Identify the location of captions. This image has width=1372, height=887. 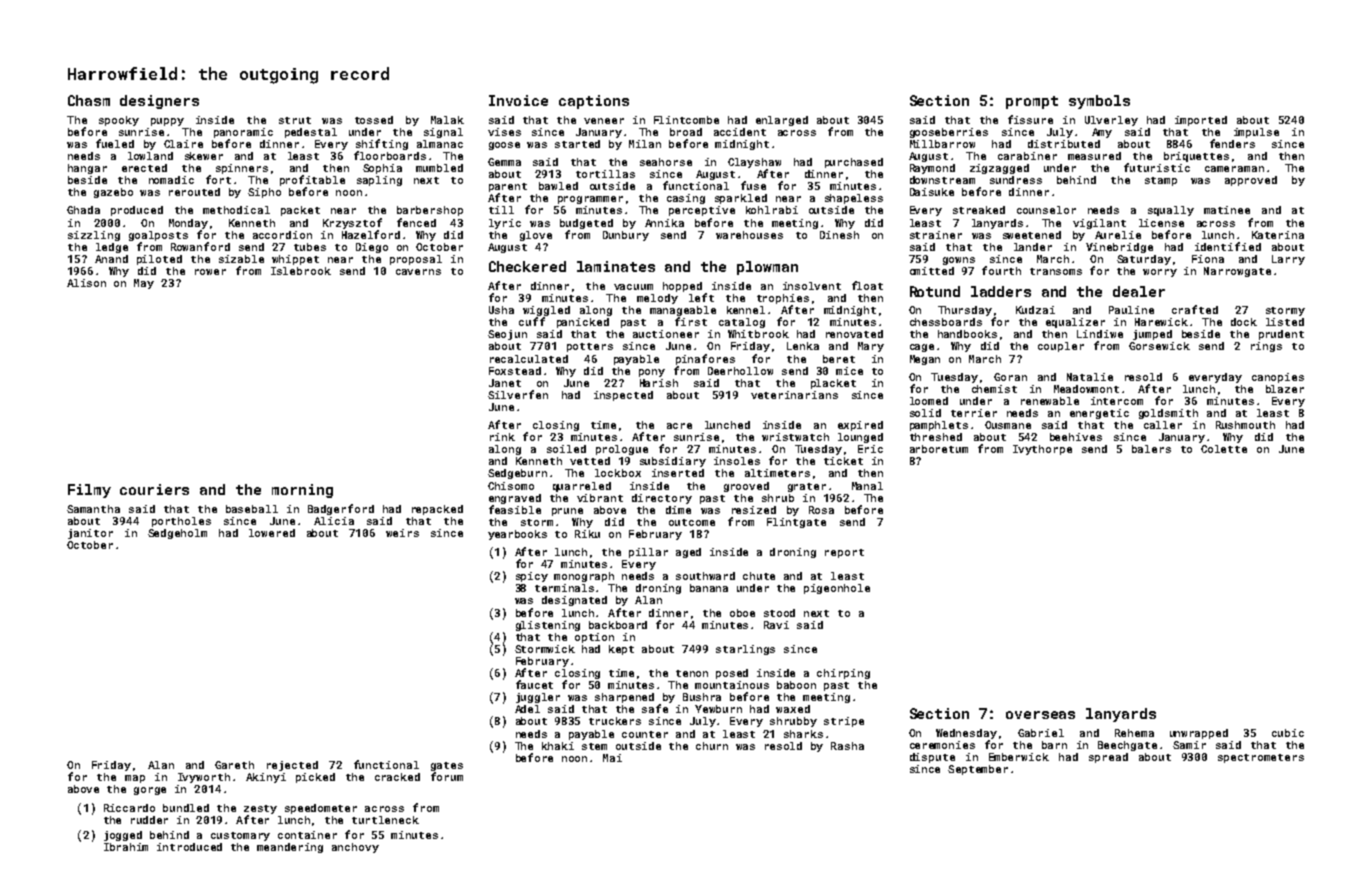
(594, 102).
